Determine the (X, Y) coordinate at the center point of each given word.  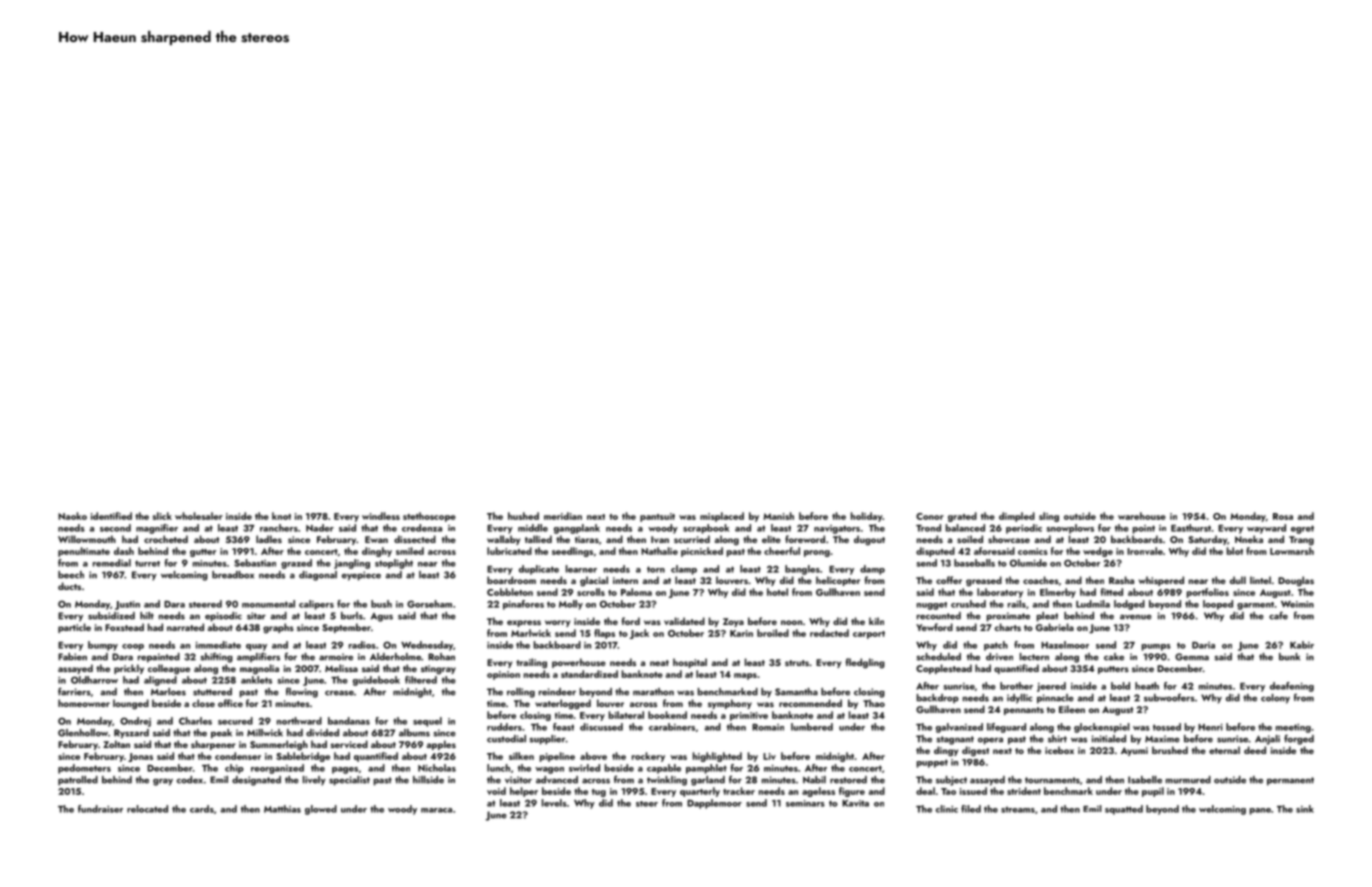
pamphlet (706, 769)
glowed (321, 810)
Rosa (1283, 516)
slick (162, 516)
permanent (1290, 781)
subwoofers (1169, 697)
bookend (667, 715)
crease (339, 693)
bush (381, 604)
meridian (563, 516)
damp (872, 570)
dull (1238, 580)
